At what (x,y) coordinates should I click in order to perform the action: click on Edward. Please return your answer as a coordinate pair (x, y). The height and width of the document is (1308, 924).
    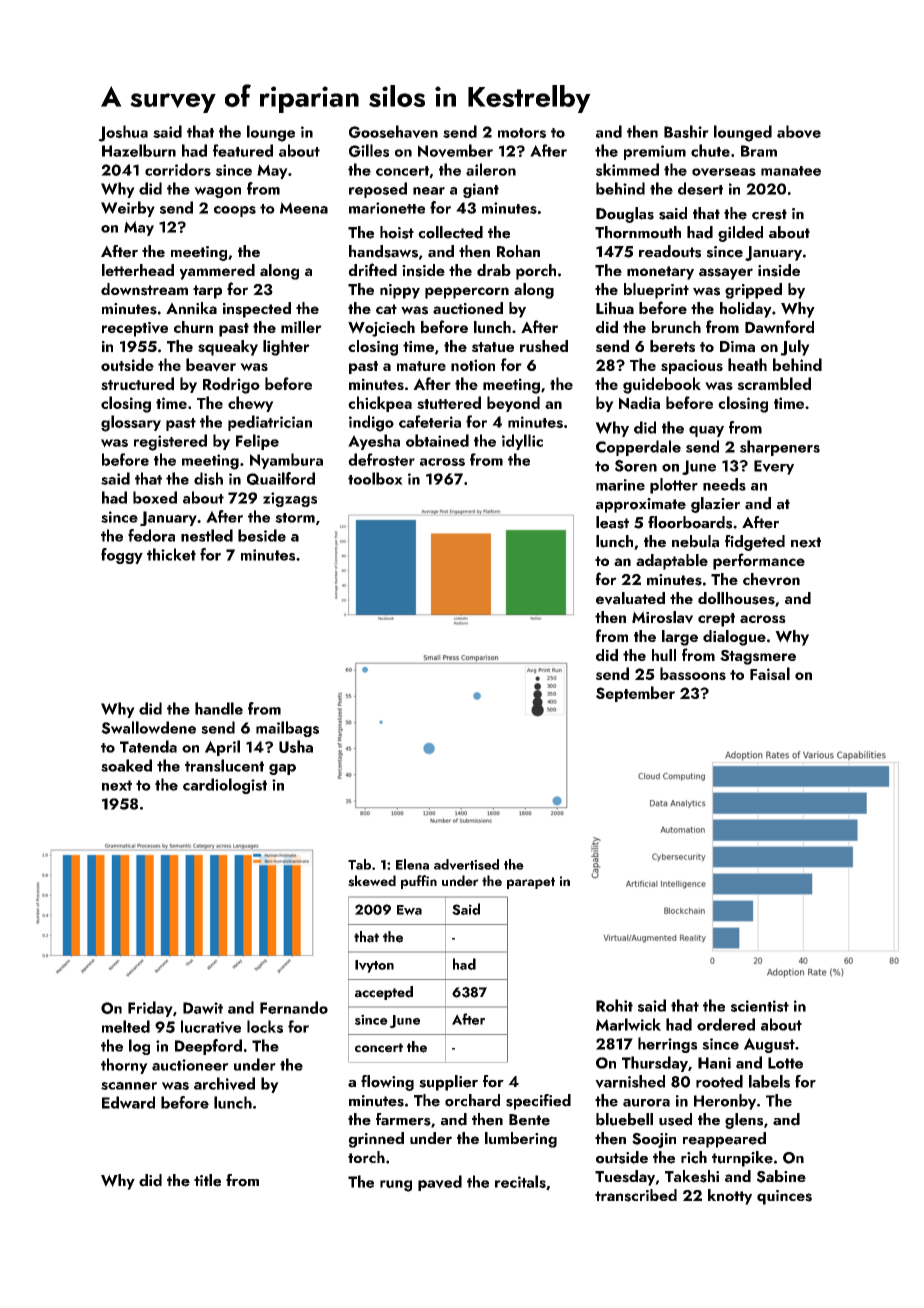
    Looking at the image, I should click on (128, 1102).
